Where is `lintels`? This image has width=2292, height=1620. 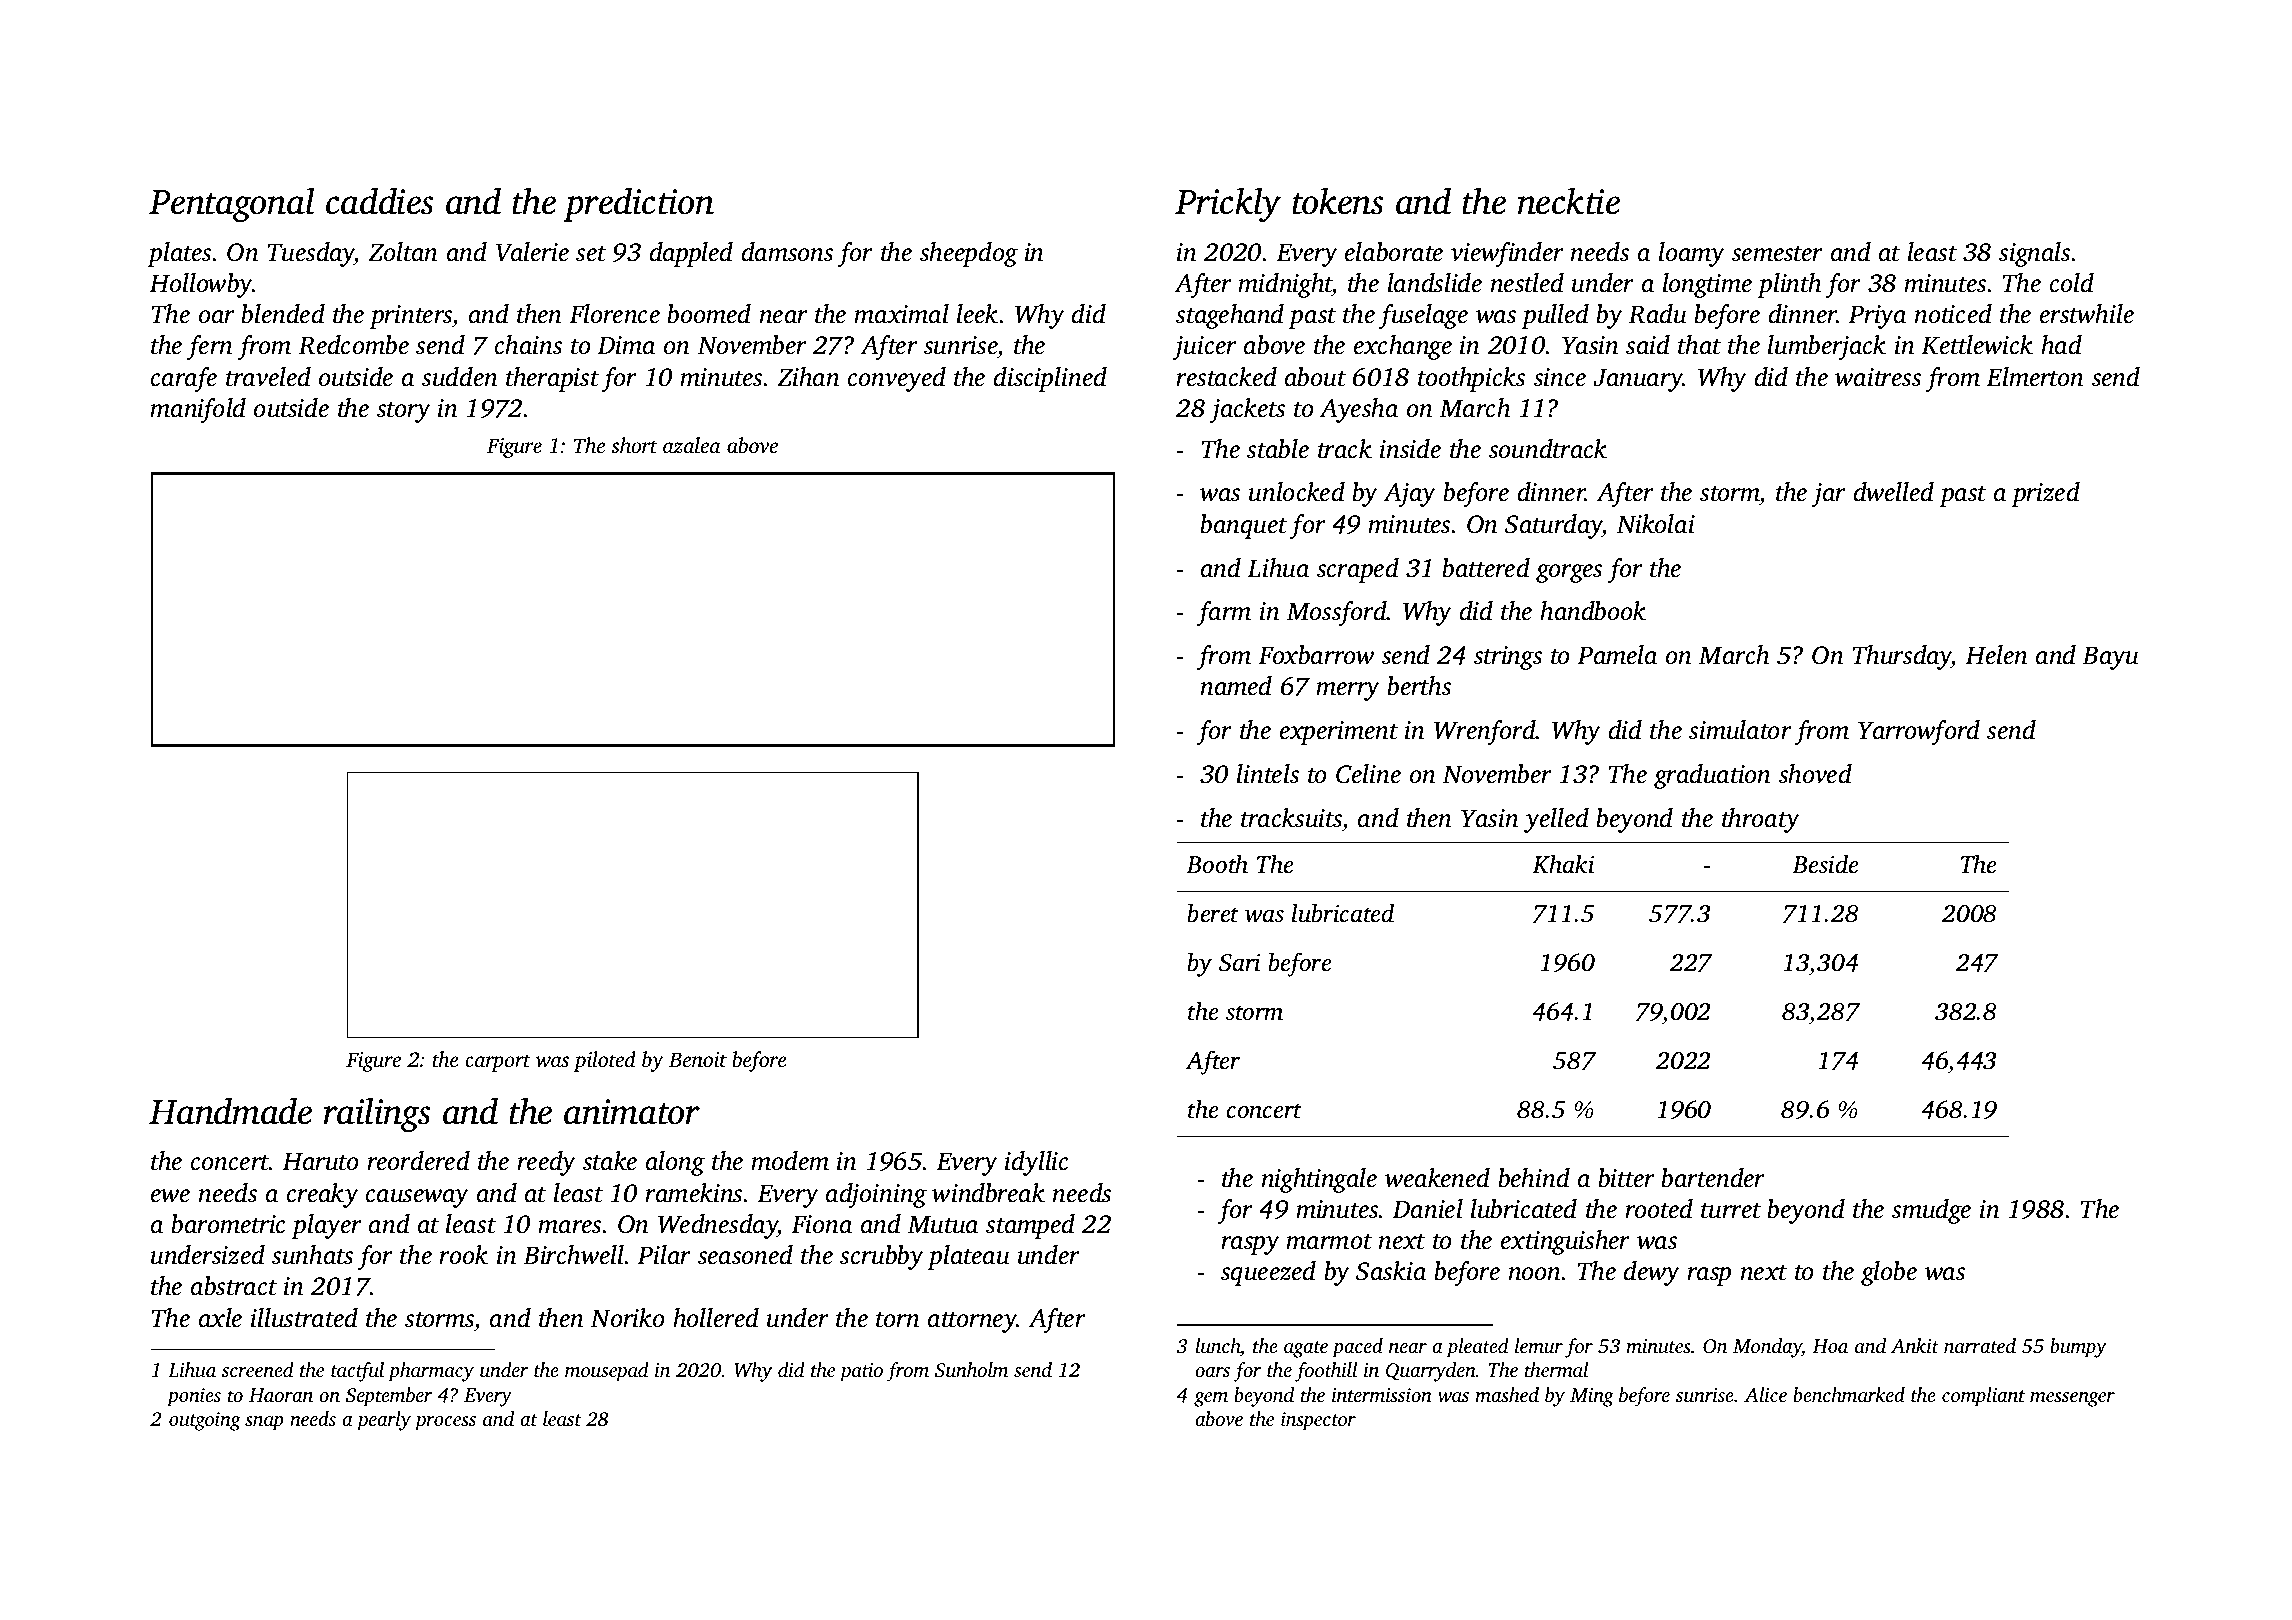 lintels is located at coordinates (1268, 774).
